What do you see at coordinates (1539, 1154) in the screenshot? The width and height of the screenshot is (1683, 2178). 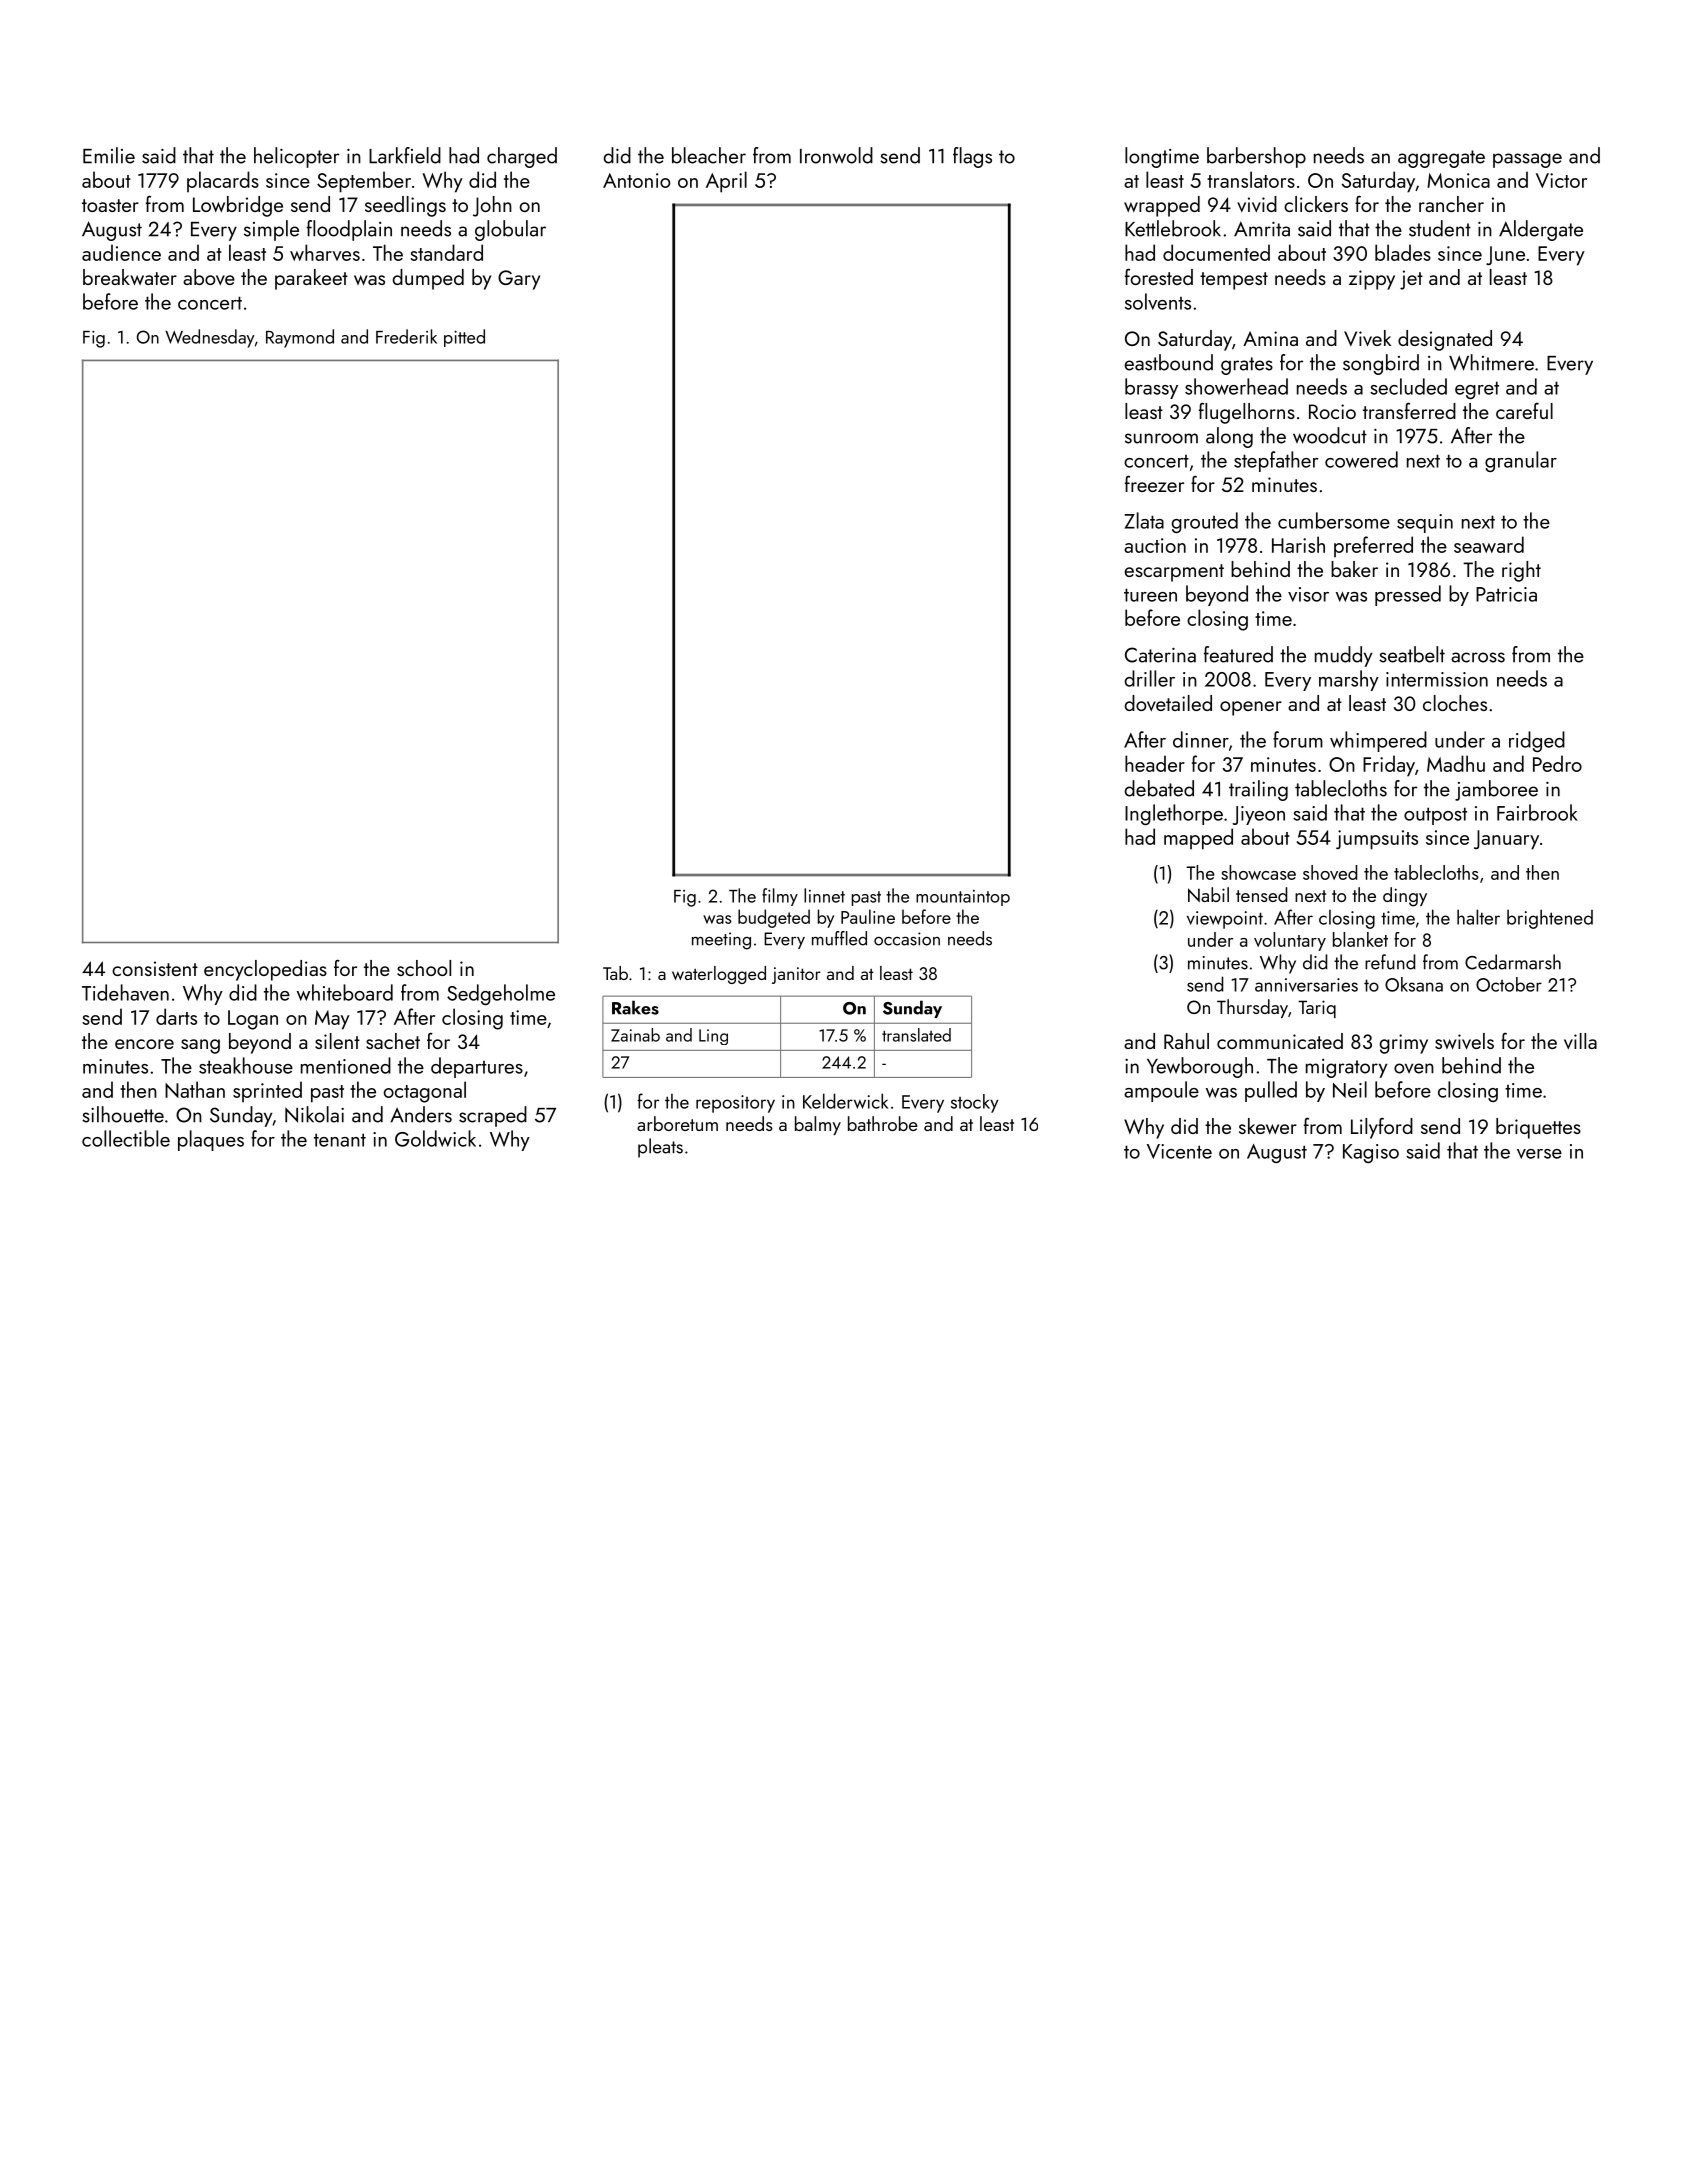 I see `verse` at bounding box center [1539, 1154].
